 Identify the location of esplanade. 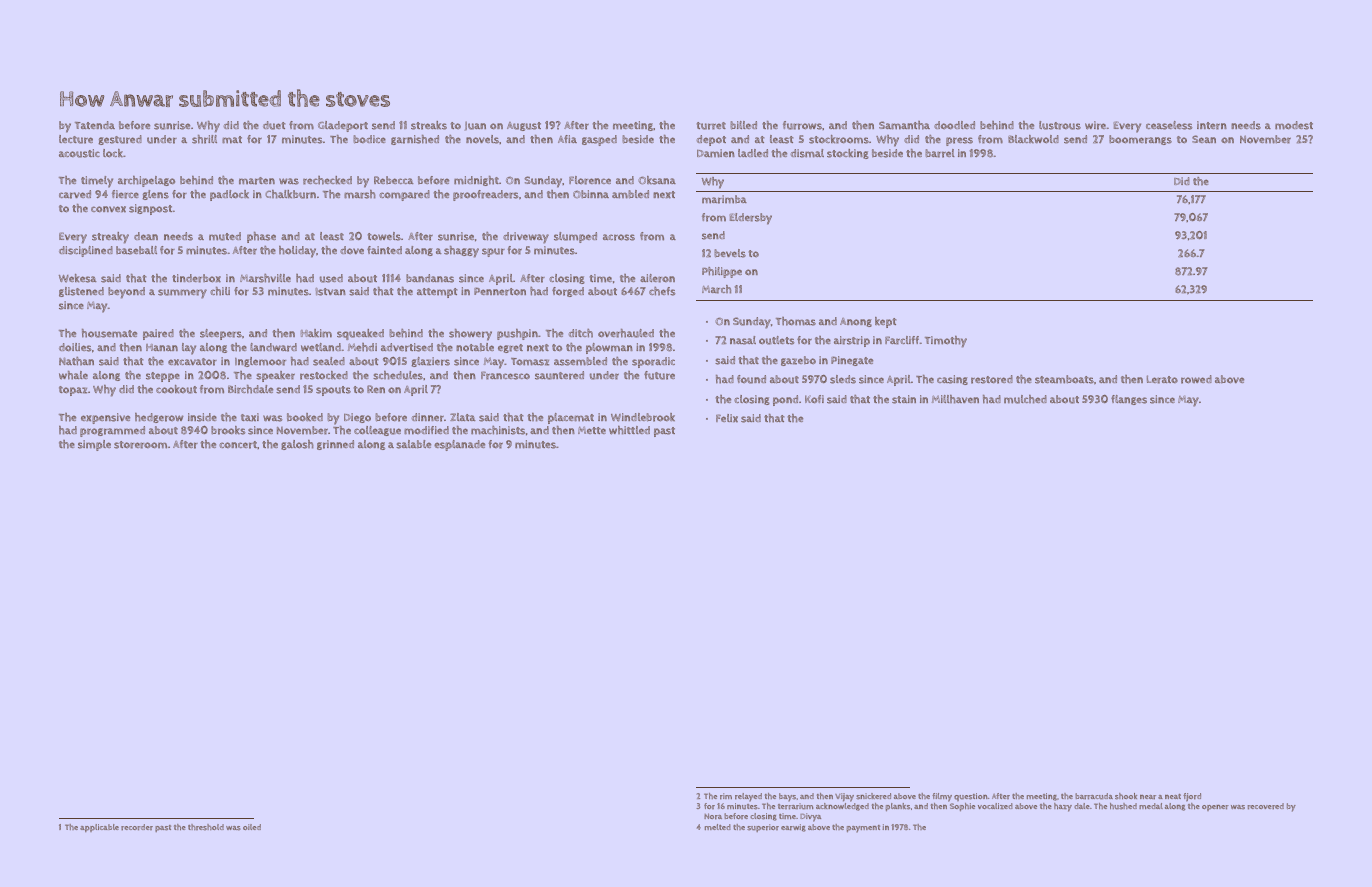
(459, 445).
